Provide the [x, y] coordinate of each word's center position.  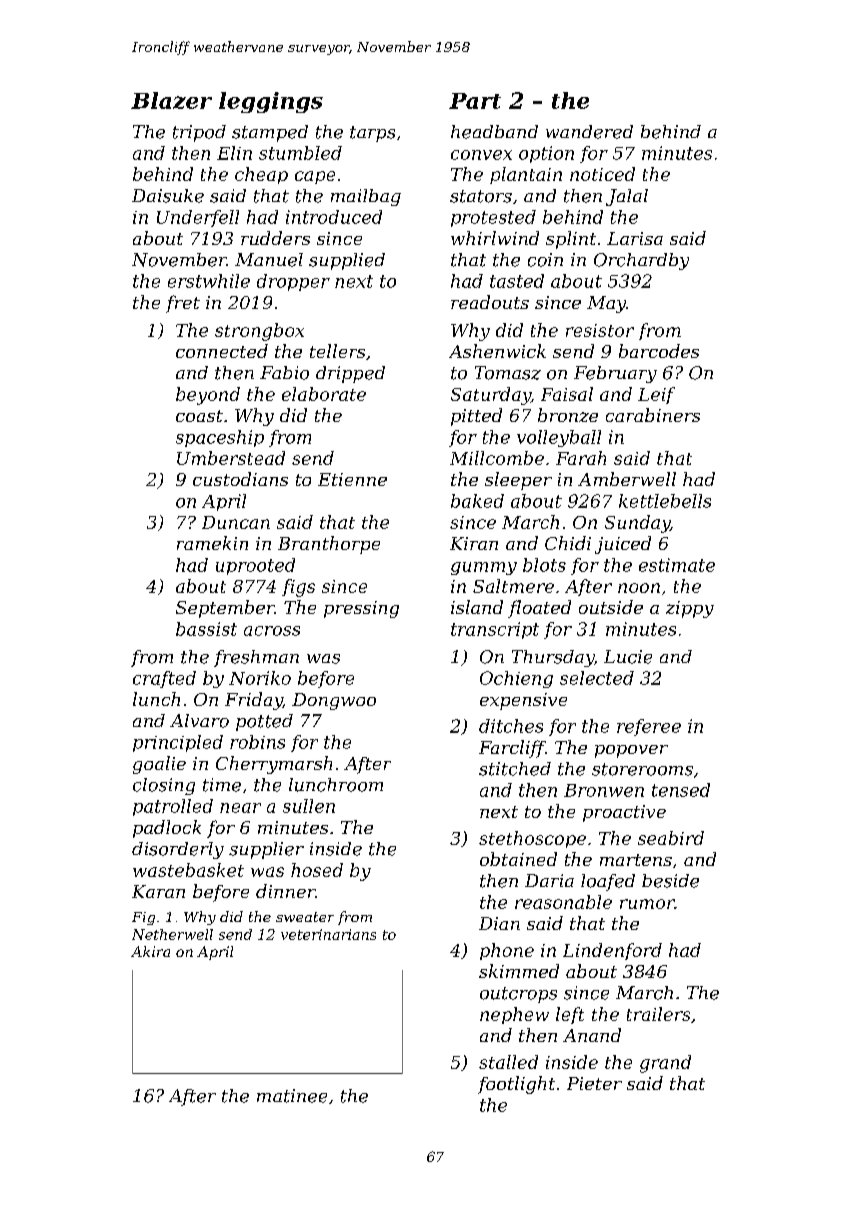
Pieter [594, 1083]
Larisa [635, 238]
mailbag [366, 197]
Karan [158, 891]
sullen [309, 806]
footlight [516, 1085]
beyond [208, 396]
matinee [292, 1096]
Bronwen [604, 790]
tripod [199, 133]
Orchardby [641, 261]
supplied [347, 261]
